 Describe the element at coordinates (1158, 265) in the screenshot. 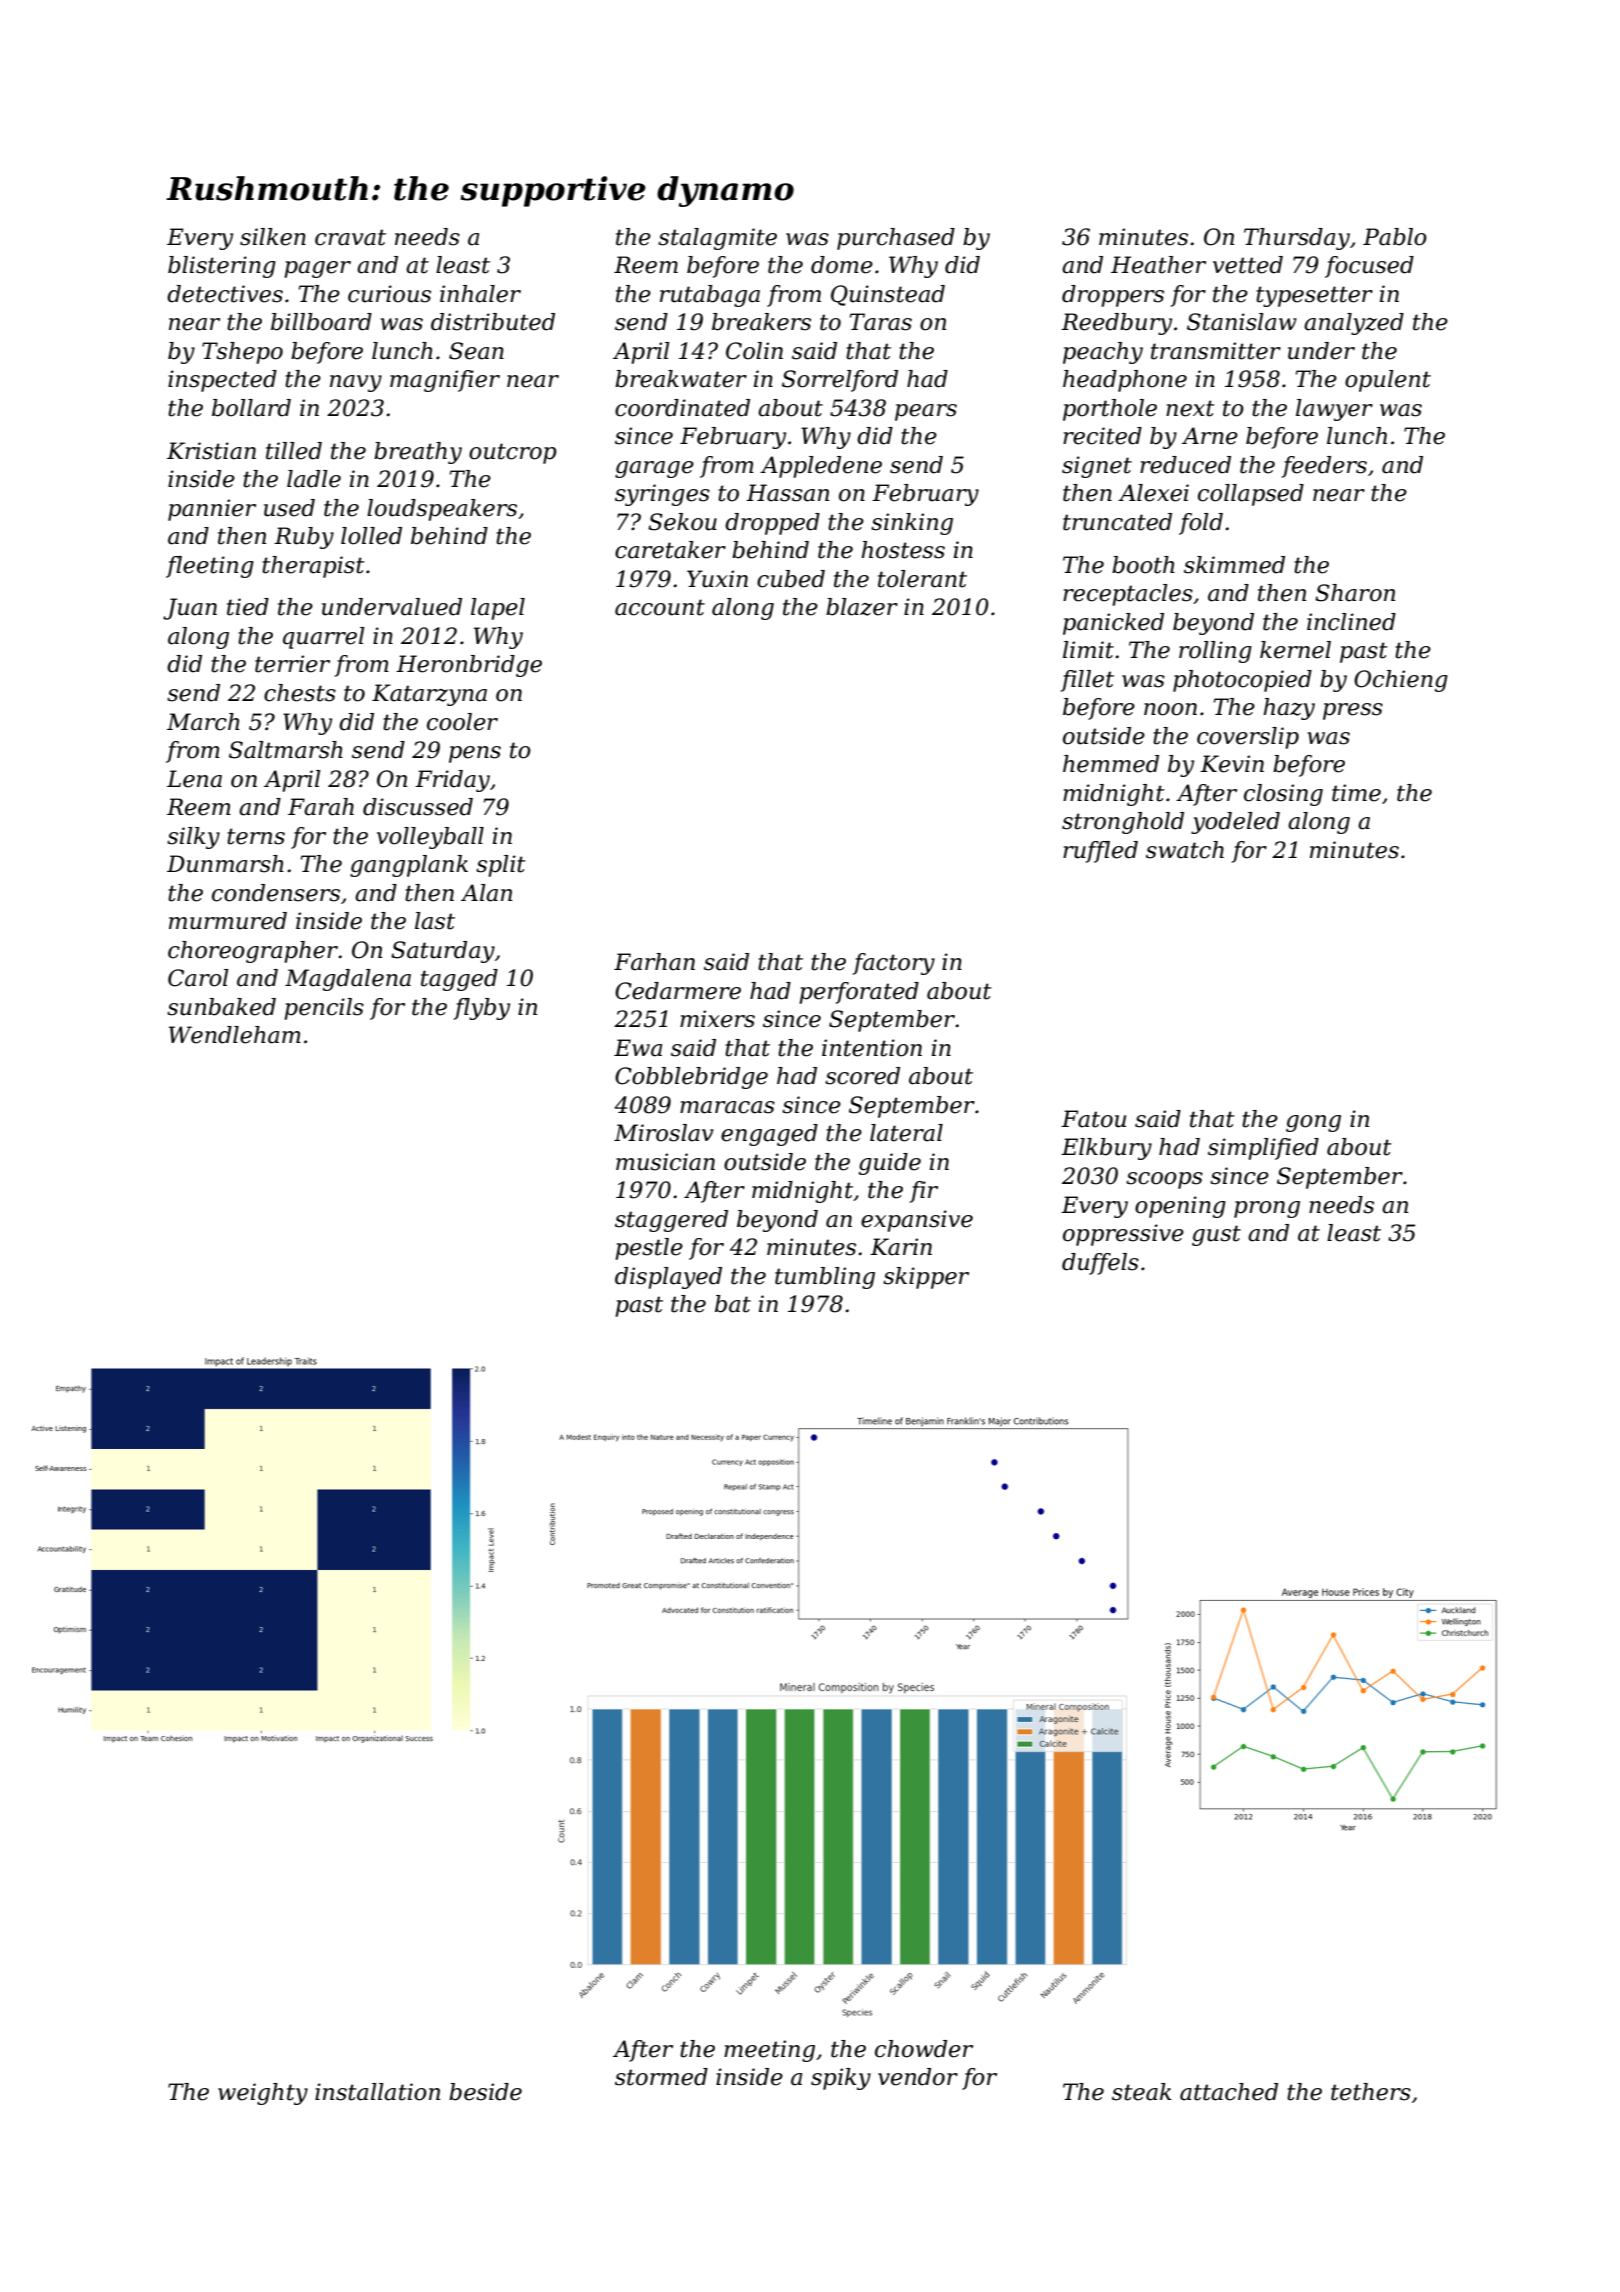

I see `Heather` at that location.
